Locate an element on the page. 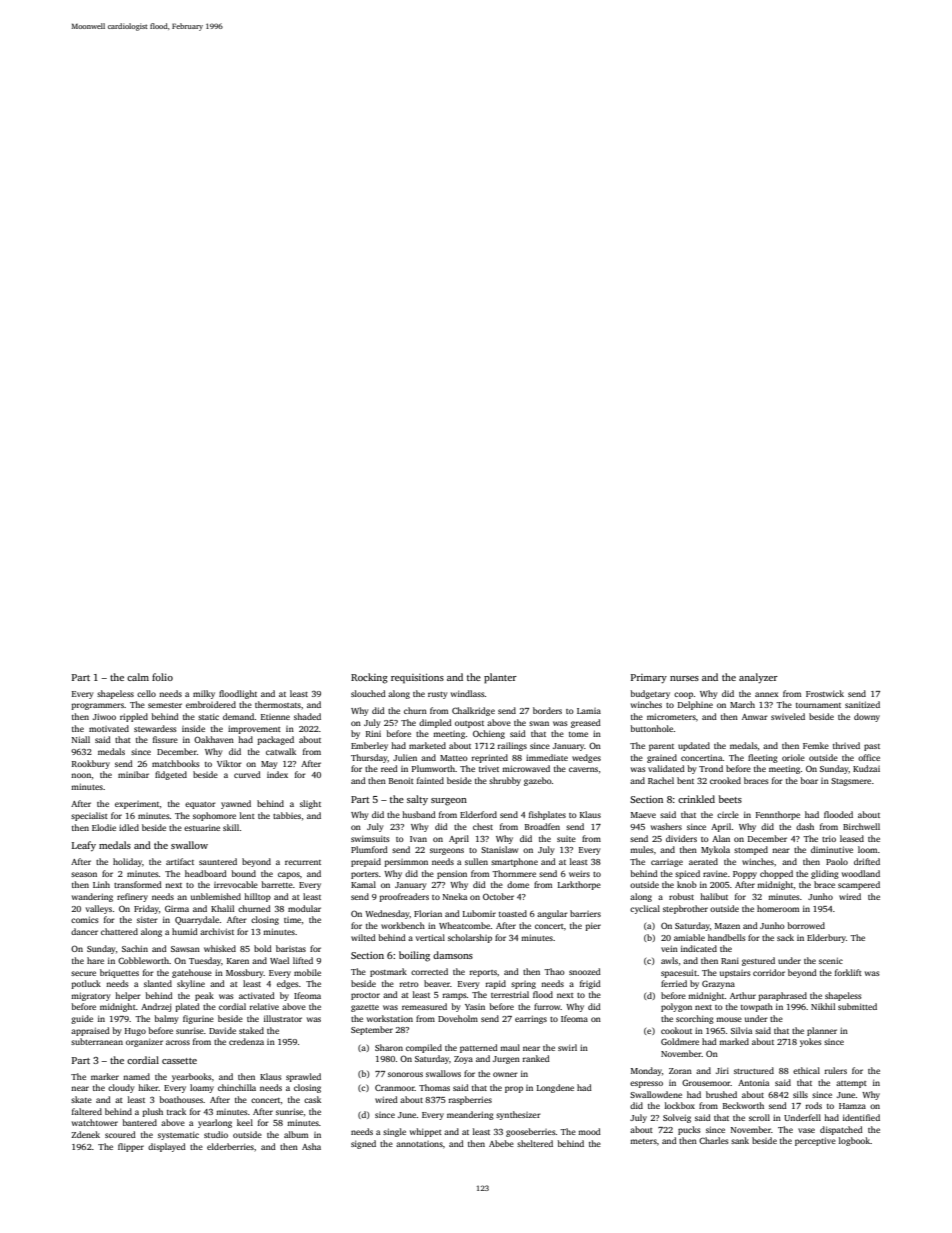  swirl is located at coordinates (567, 1047).
